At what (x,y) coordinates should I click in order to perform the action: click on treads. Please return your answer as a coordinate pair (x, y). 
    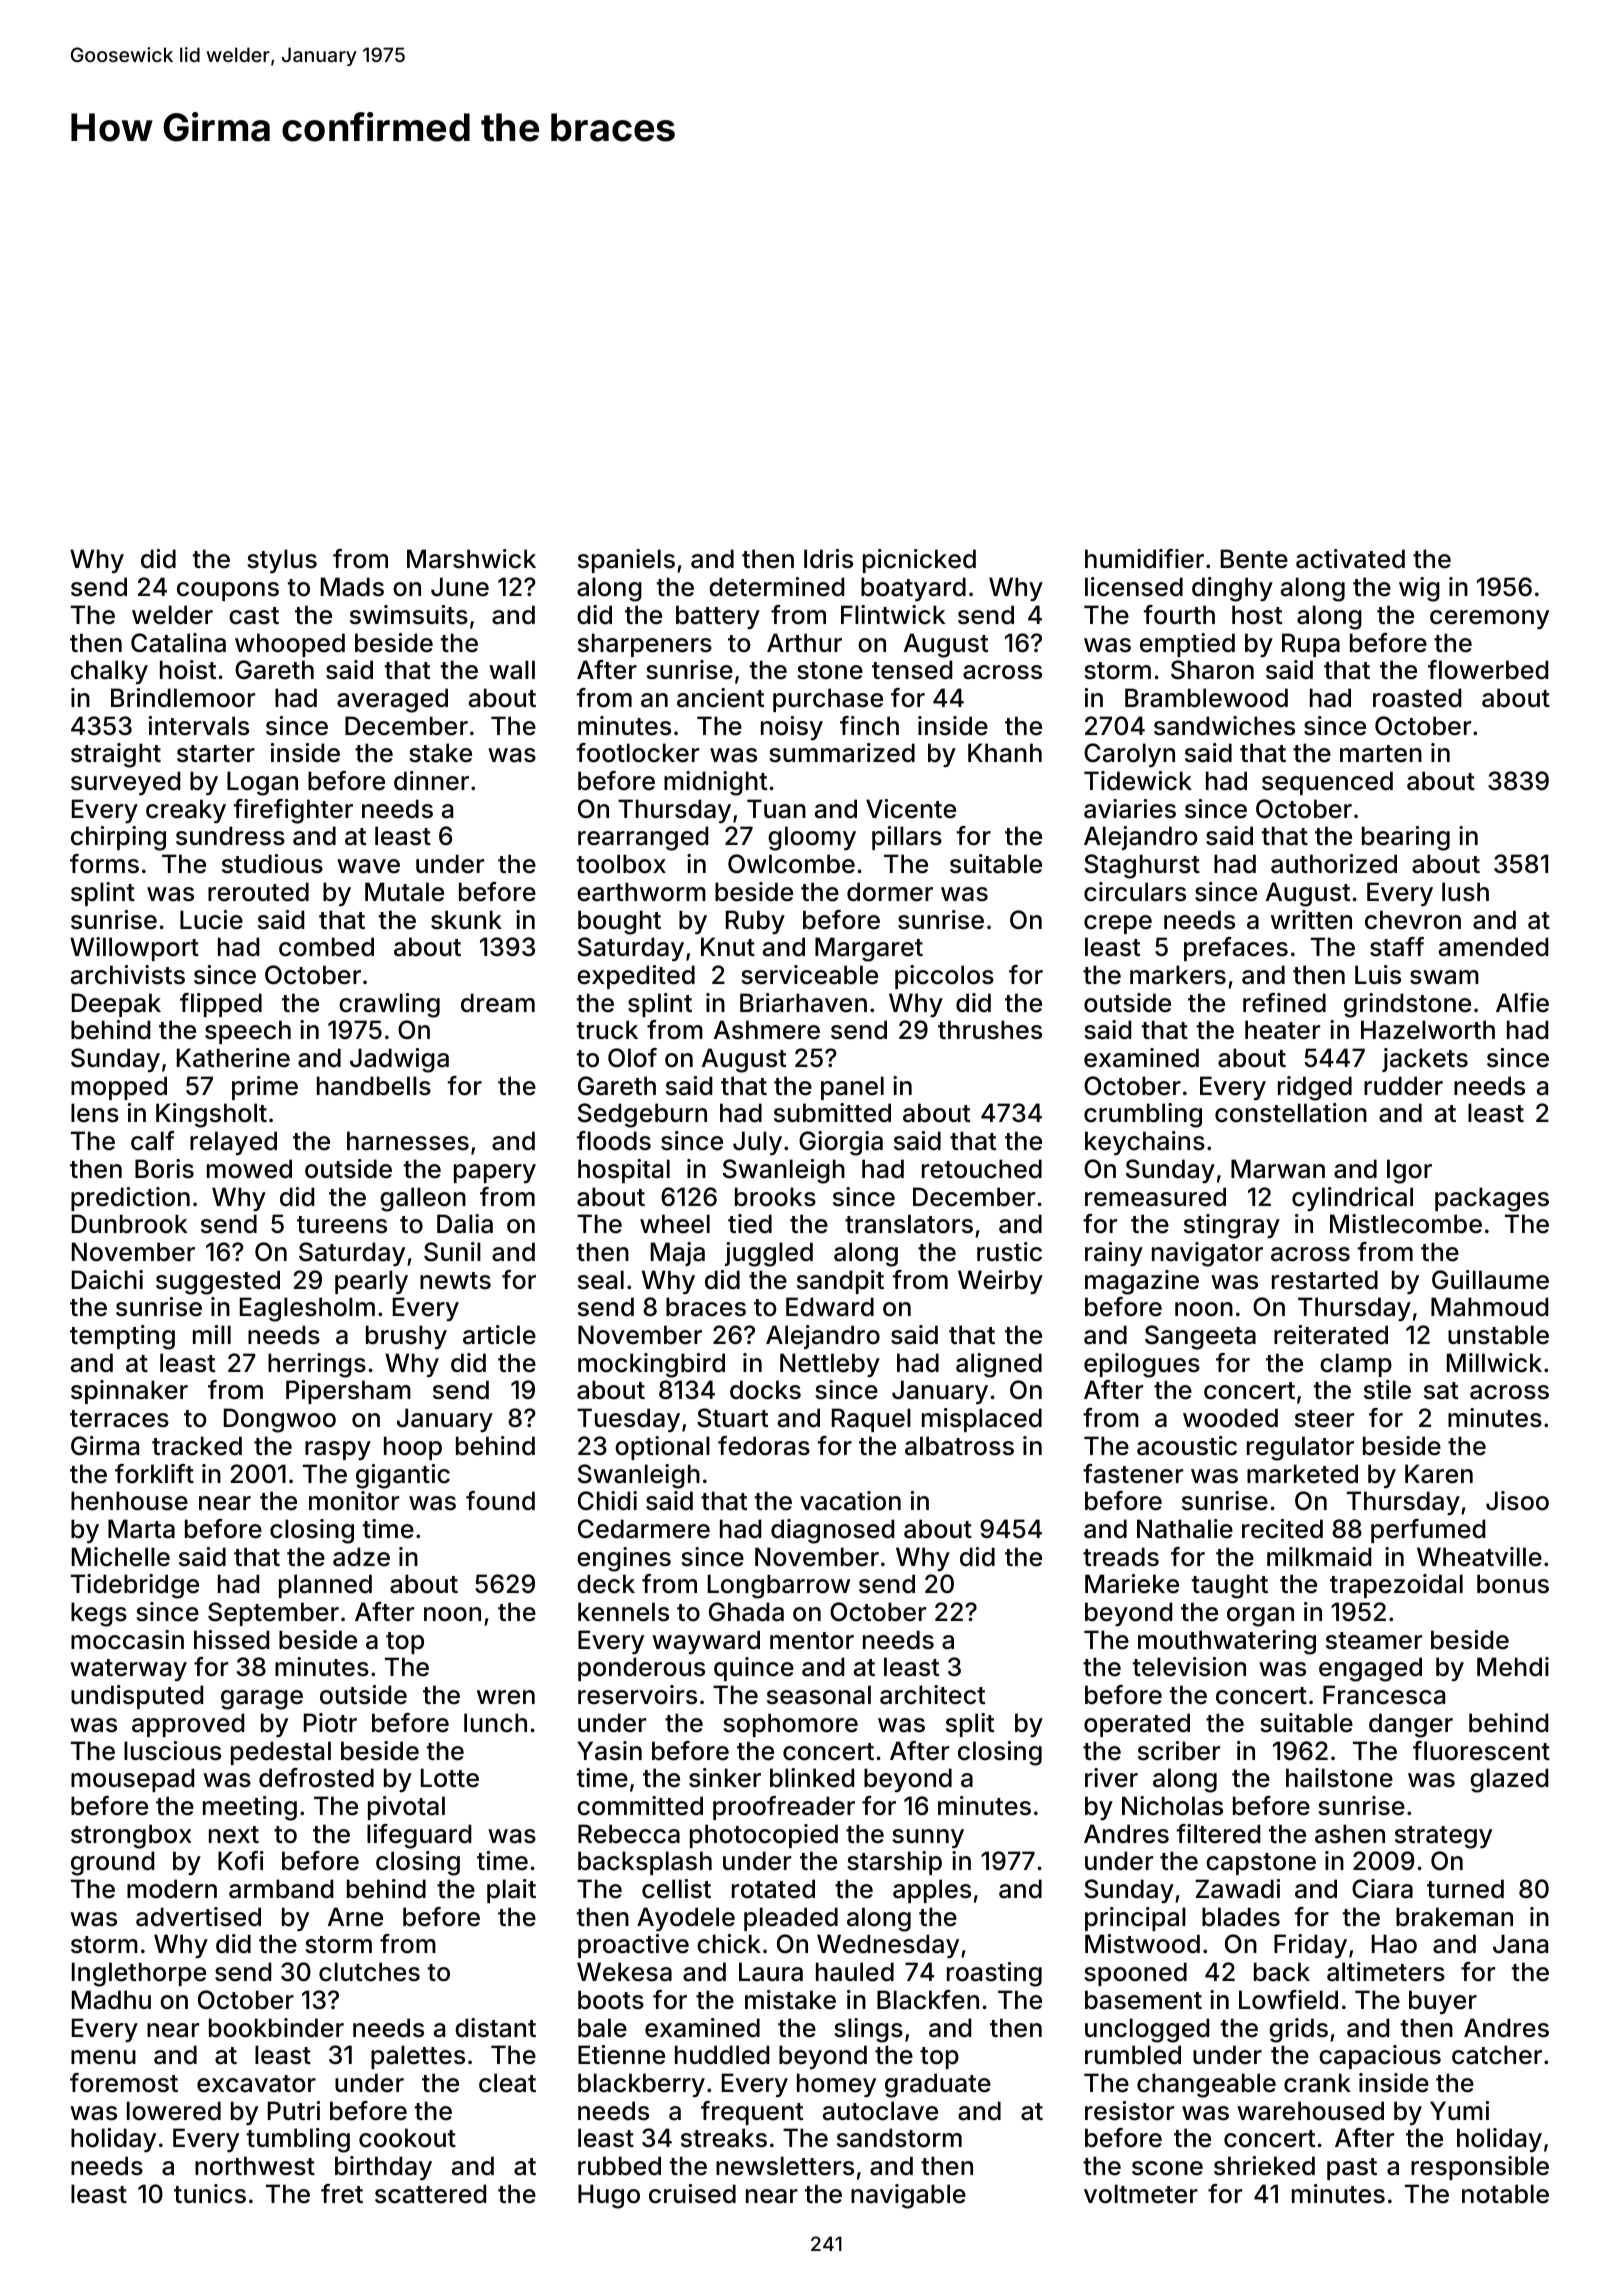
    Looking at the image, I should click on (1121, 1557).
